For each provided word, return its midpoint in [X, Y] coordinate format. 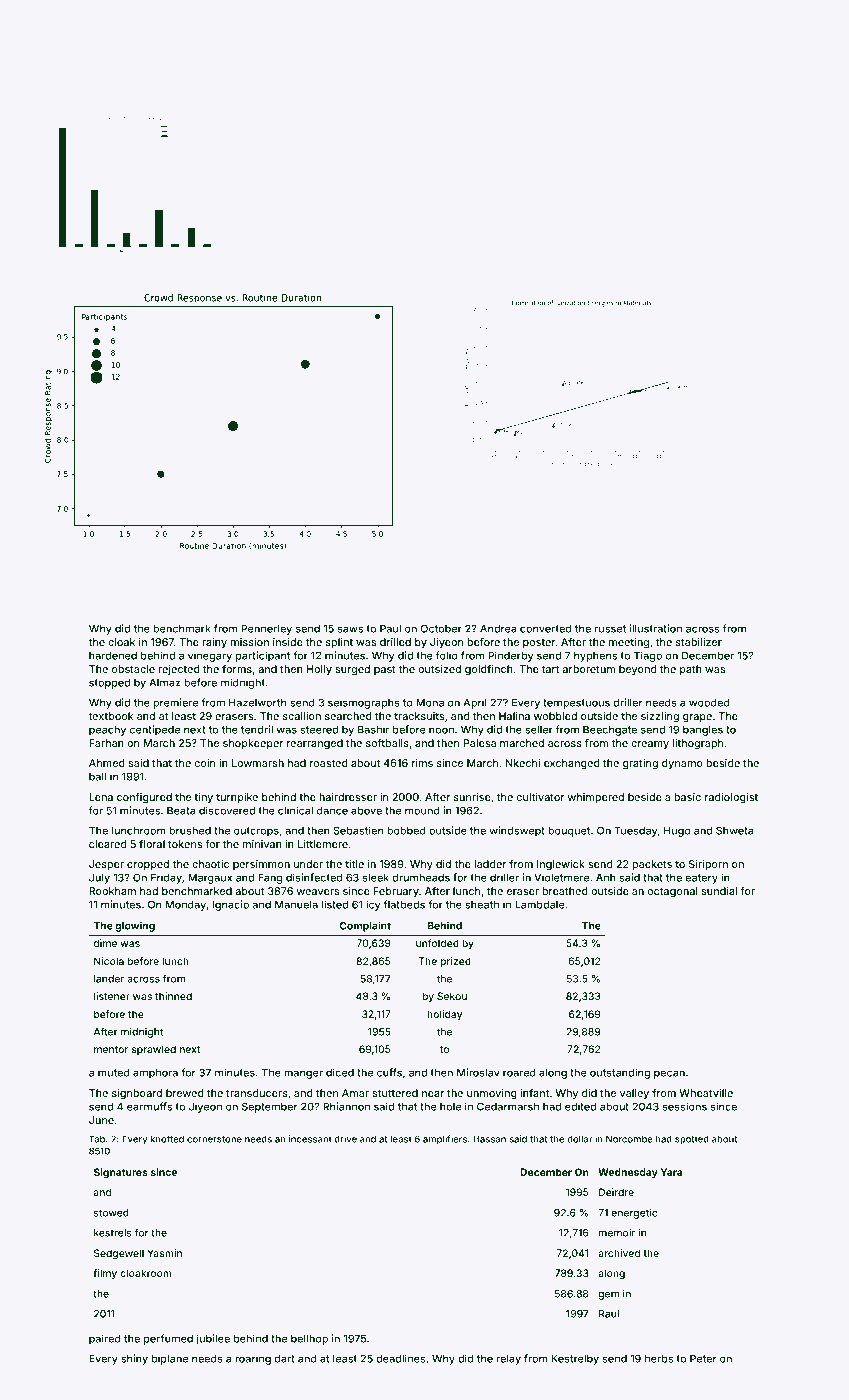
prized [455, 962]
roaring [253, 1359]
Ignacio [230, 905]
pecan [669, 1074]
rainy [214, 643]
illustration [656, 628]
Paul [390, 628]
